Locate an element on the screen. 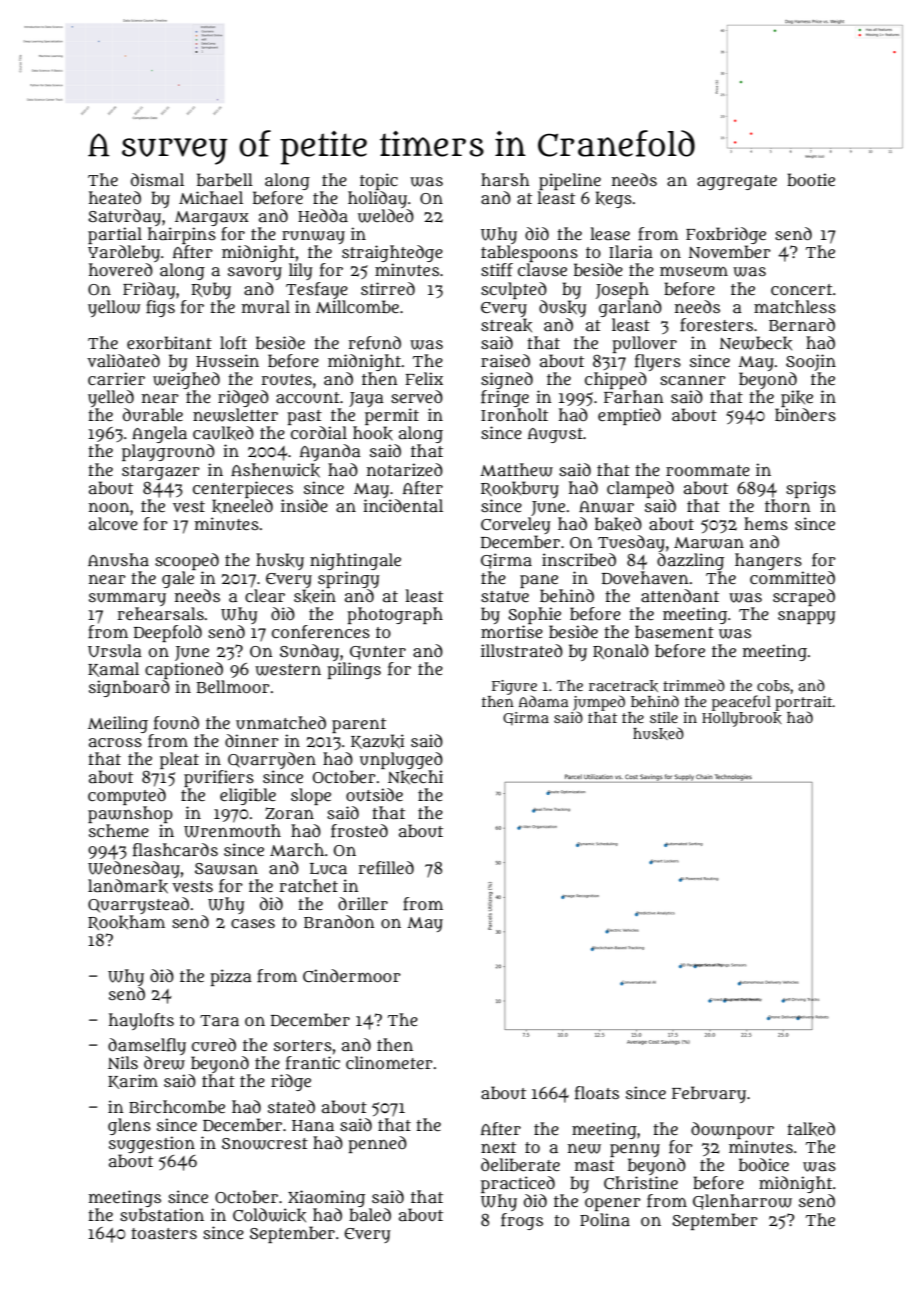  lease is located at coordinates (610, 233).
